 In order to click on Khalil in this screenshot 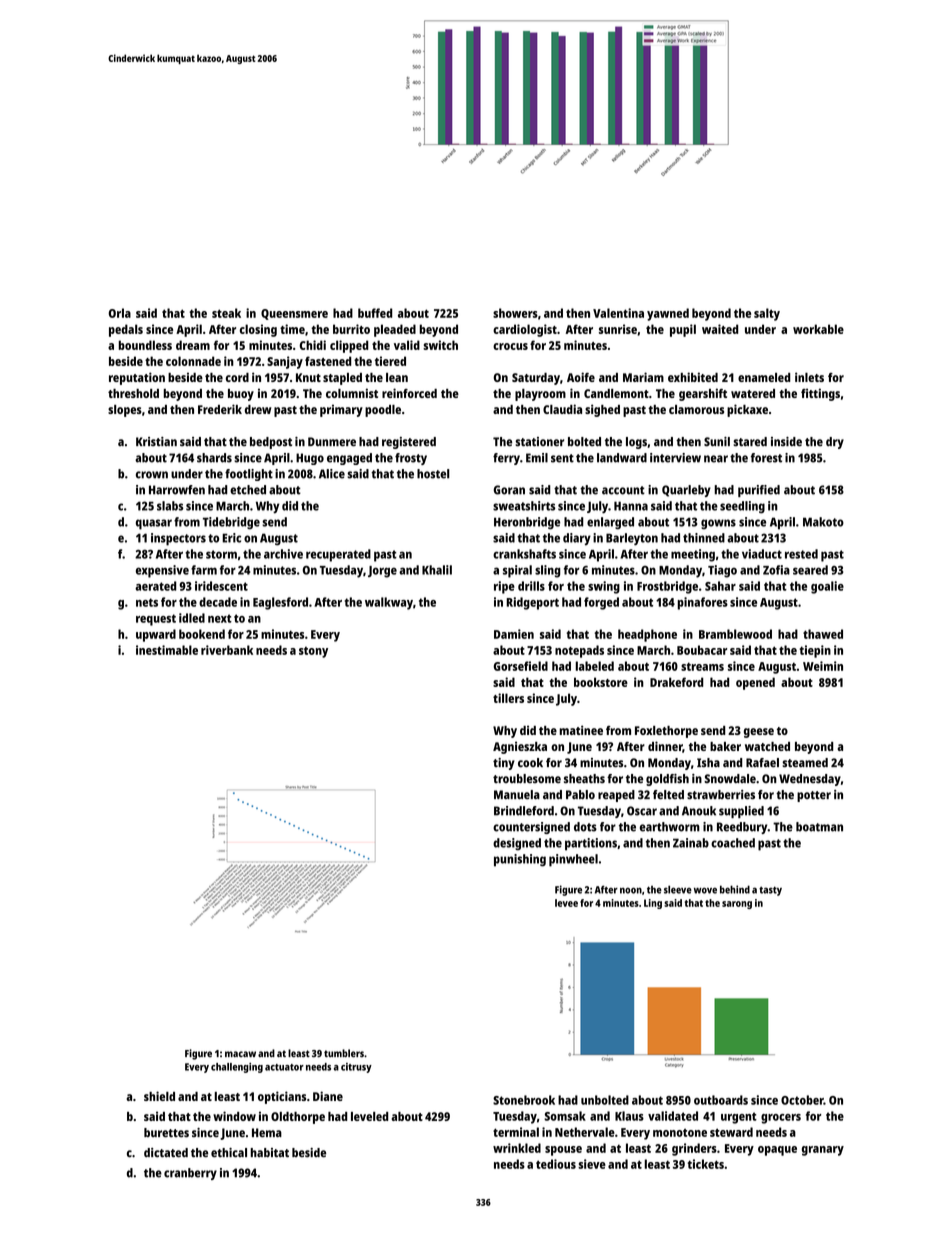, I will do `click(437, 570)`.
